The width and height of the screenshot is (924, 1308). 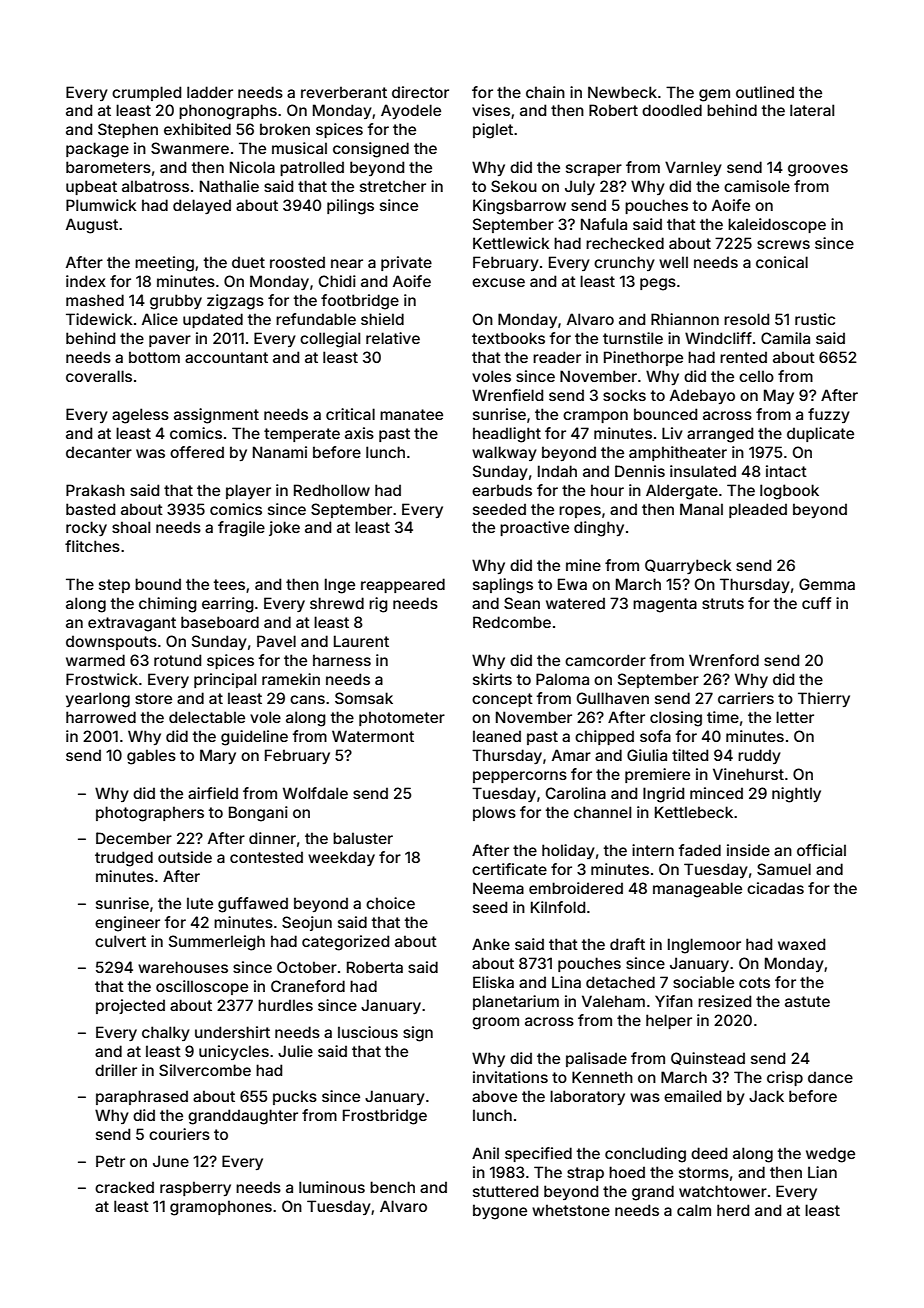 I want to click on planetarium, so click(x=516, y=1002).
